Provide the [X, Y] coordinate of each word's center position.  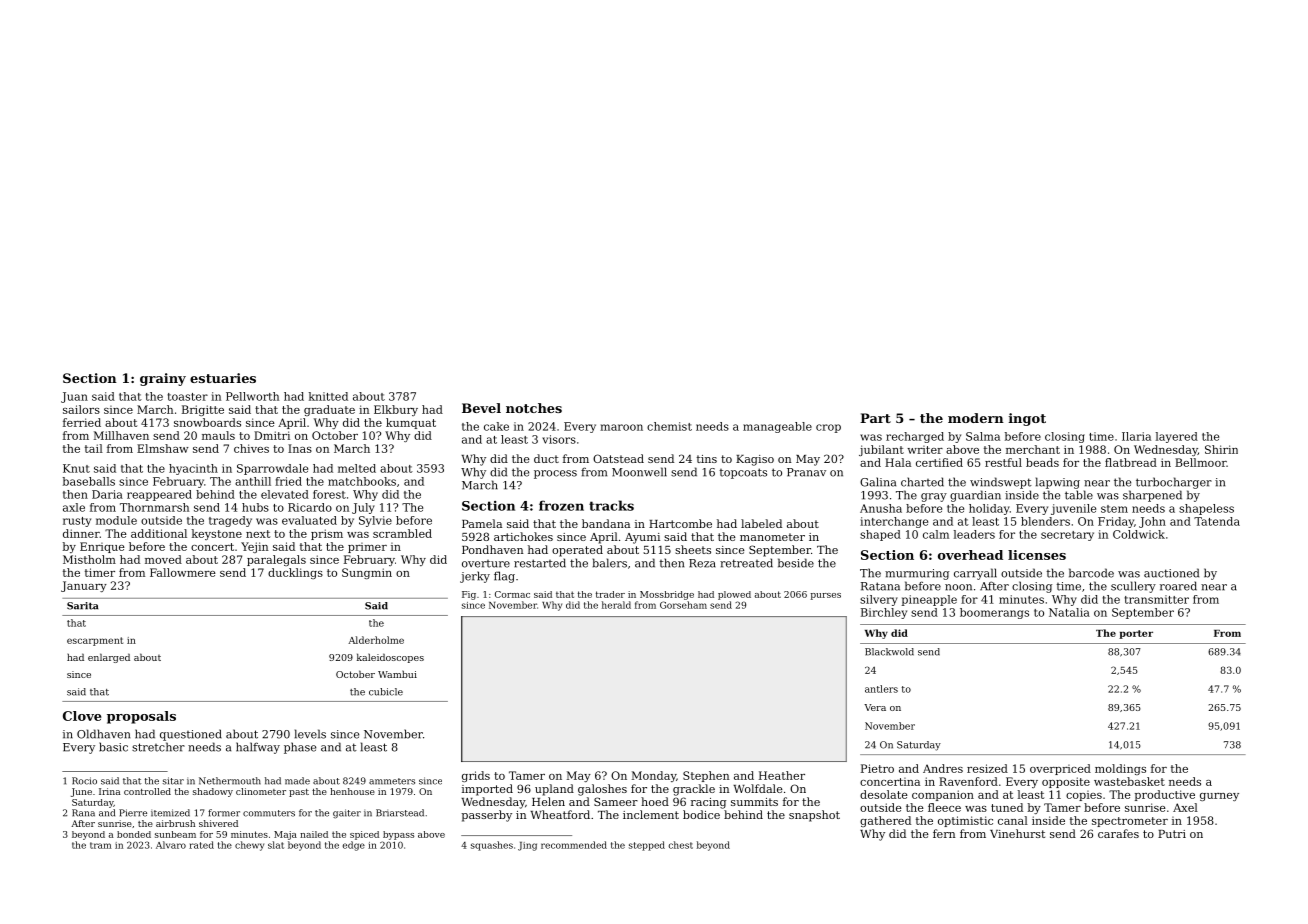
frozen [561, 505]
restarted [540, 563]
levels [310, 734]
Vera [875, 707]
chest [681, 845]
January [84, 586]
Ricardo [310, 507]
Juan [74, 397]
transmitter [1157, 599]
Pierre [133, 813]
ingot [1027, 419]
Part [875, 418]
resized [987, 768]
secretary [1067, 536]
